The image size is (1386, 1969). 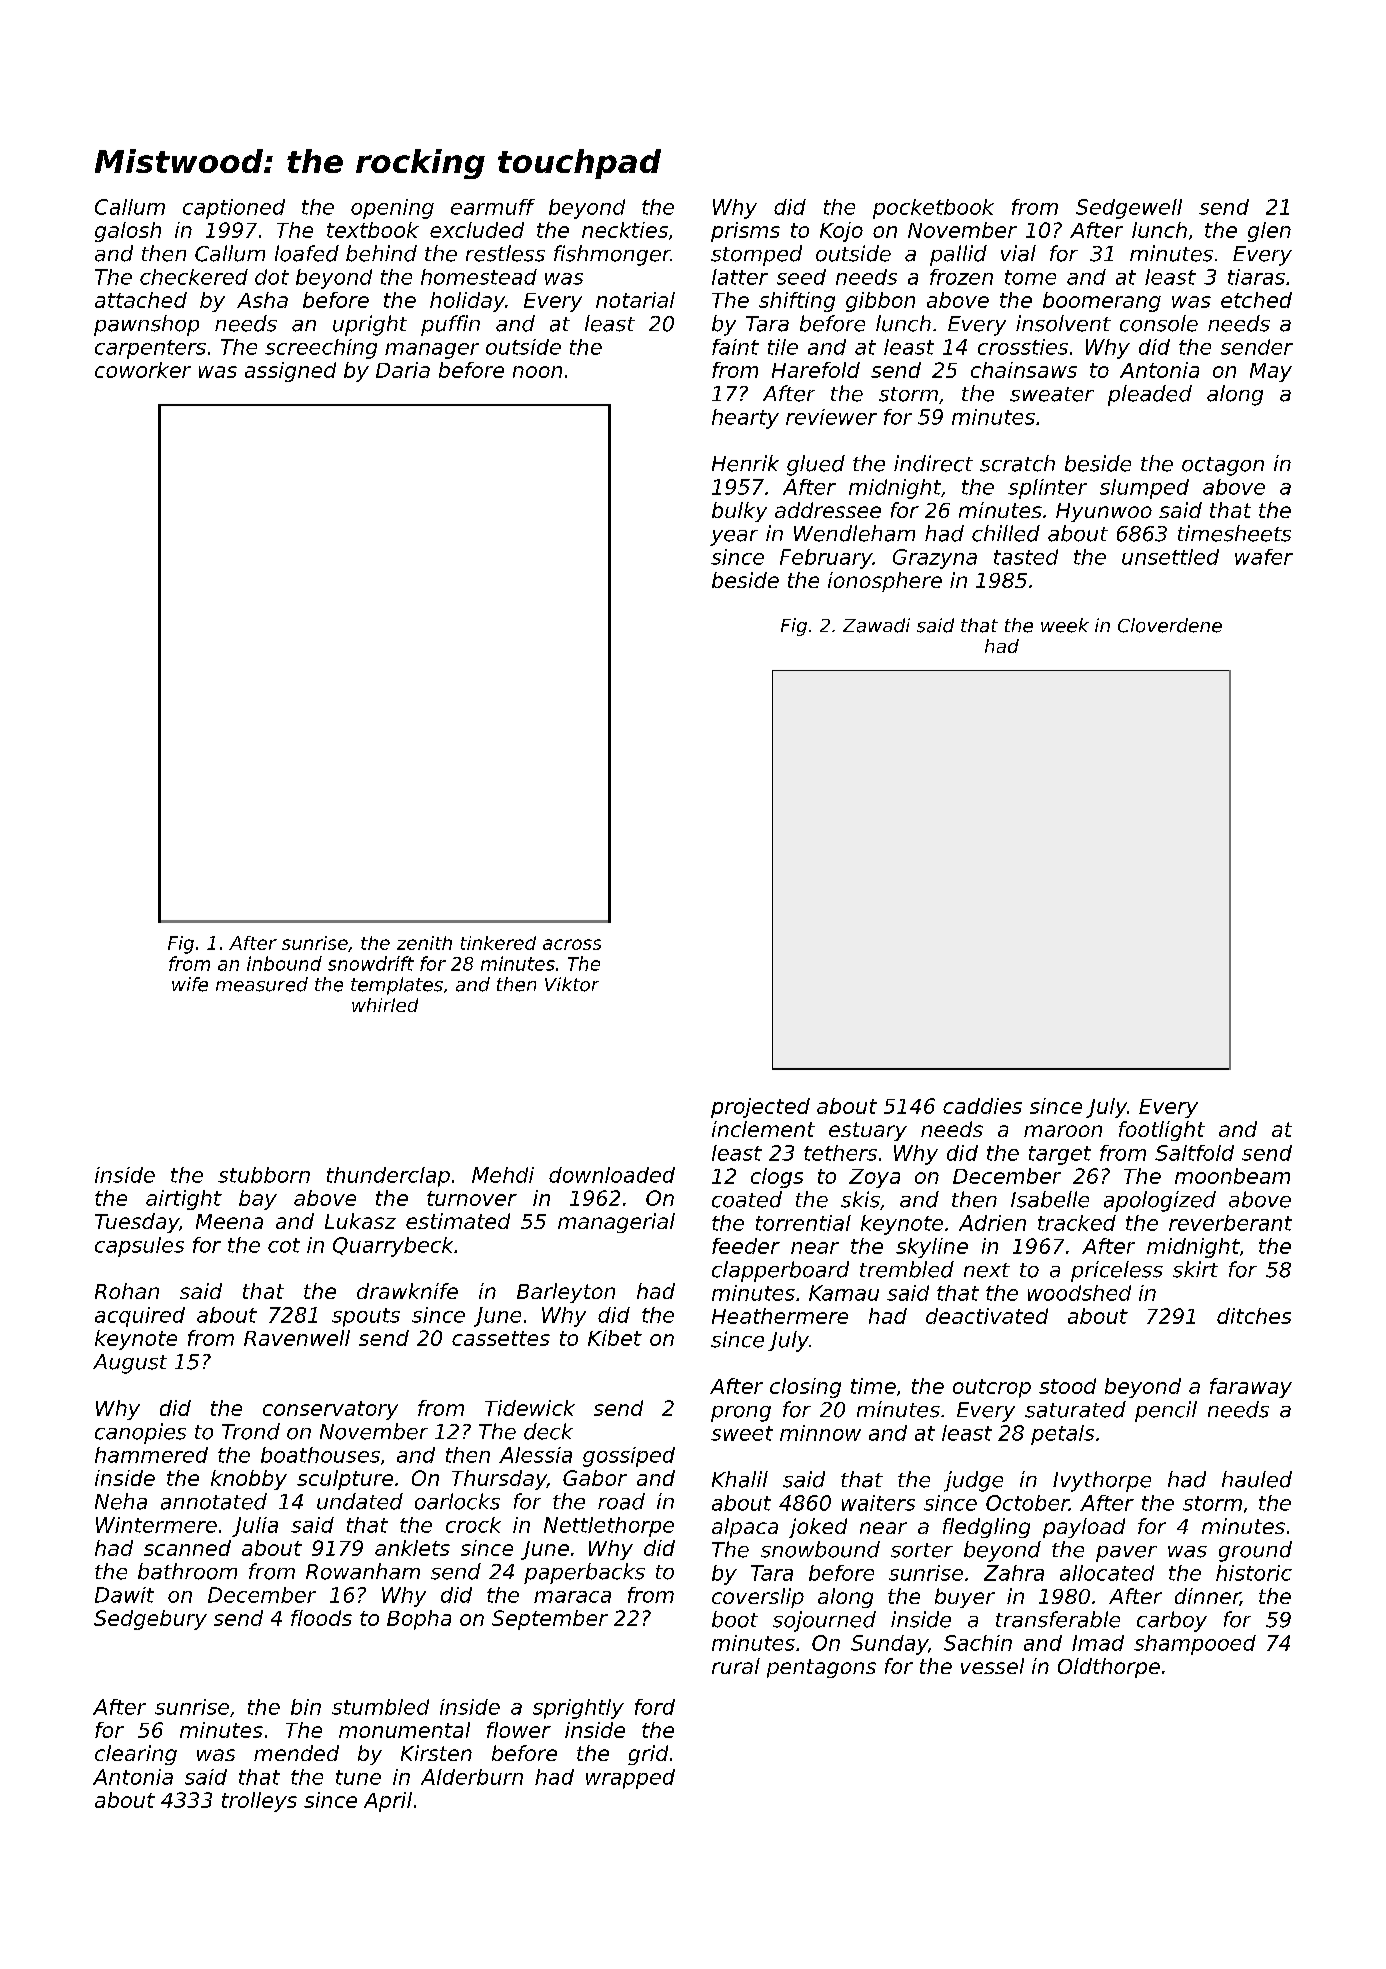 What do you see at coordinates (745, 232) in the page?
I see `prisms` at bounding box center [745, 232].
